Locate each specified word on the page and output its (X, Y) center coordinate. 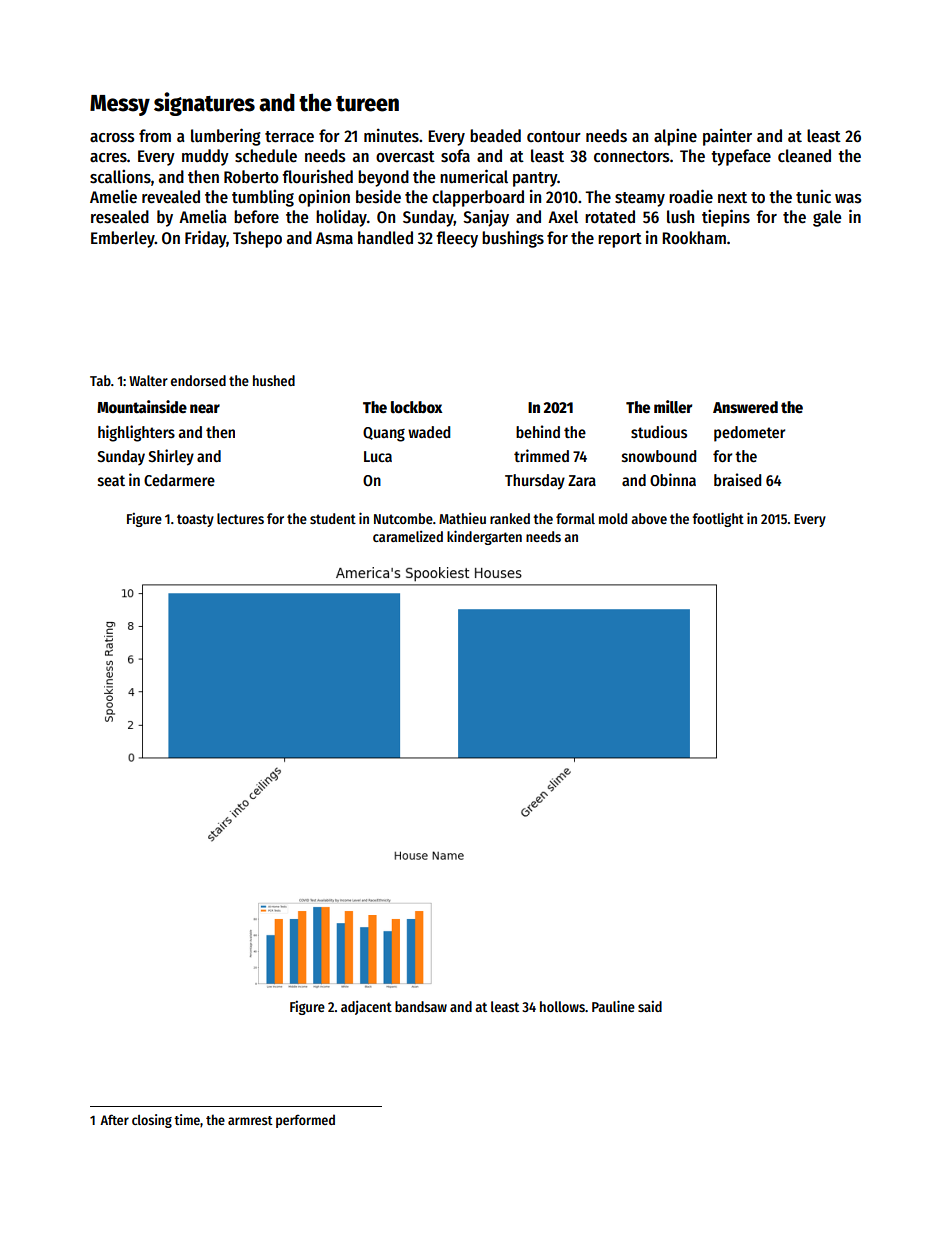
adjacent (366, 1008)
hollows (562, 1006)
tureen (367, 104)
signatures (204, 104)
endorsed (198, 380)
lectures (240, 518)
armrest (250, 1120)
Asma (334, 238)
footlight (718, 519)
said (650, 1006)
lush (680, 217)
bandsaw (421, 1006)
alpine (675, 137)
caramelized (408, 536)
